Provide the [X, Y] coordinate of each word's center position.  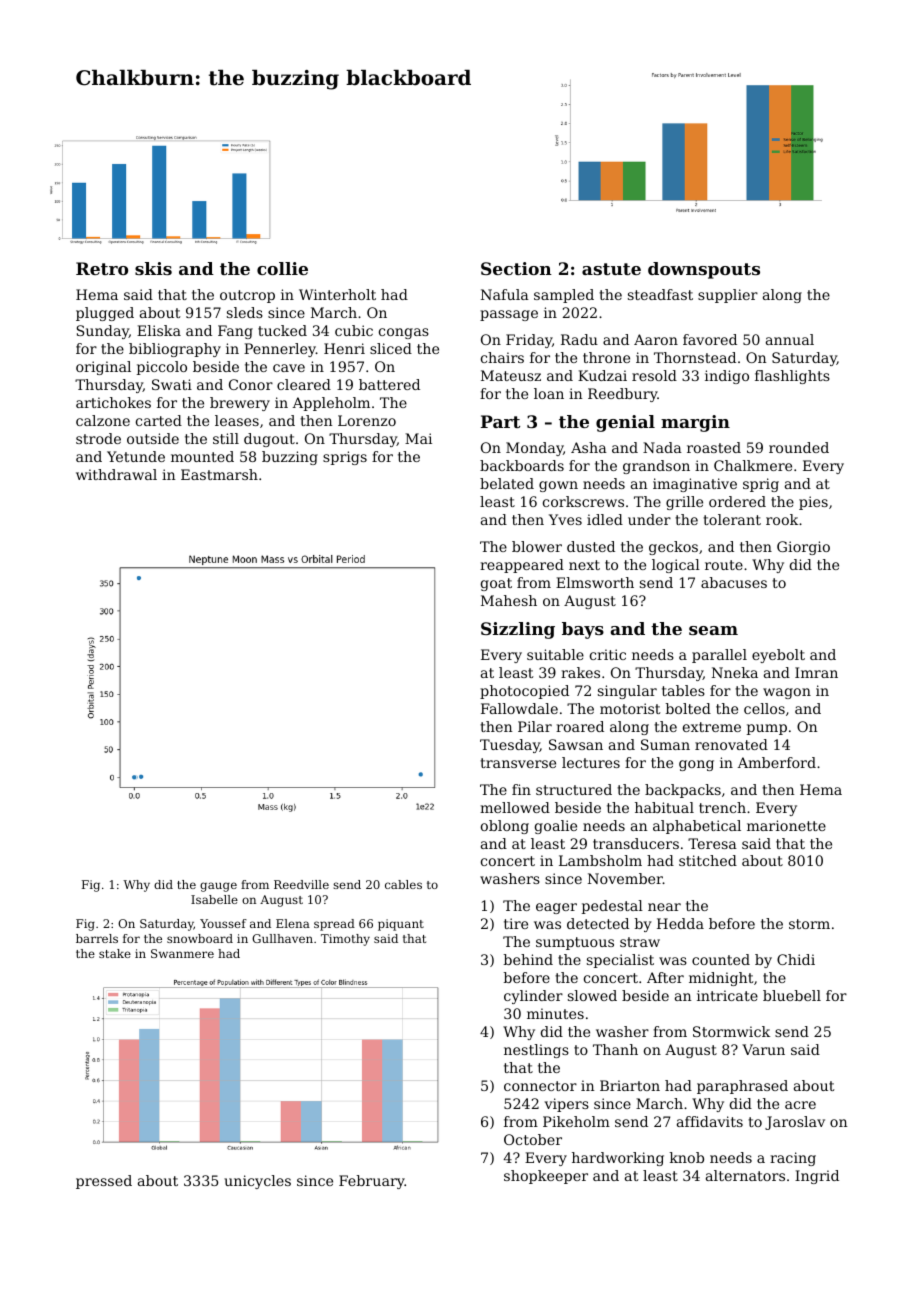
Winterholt [337, 294]
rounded [799, 447]
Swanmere [182, 953]
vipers [567, 1105]
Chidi [796, 959]
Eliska [159, 330]
